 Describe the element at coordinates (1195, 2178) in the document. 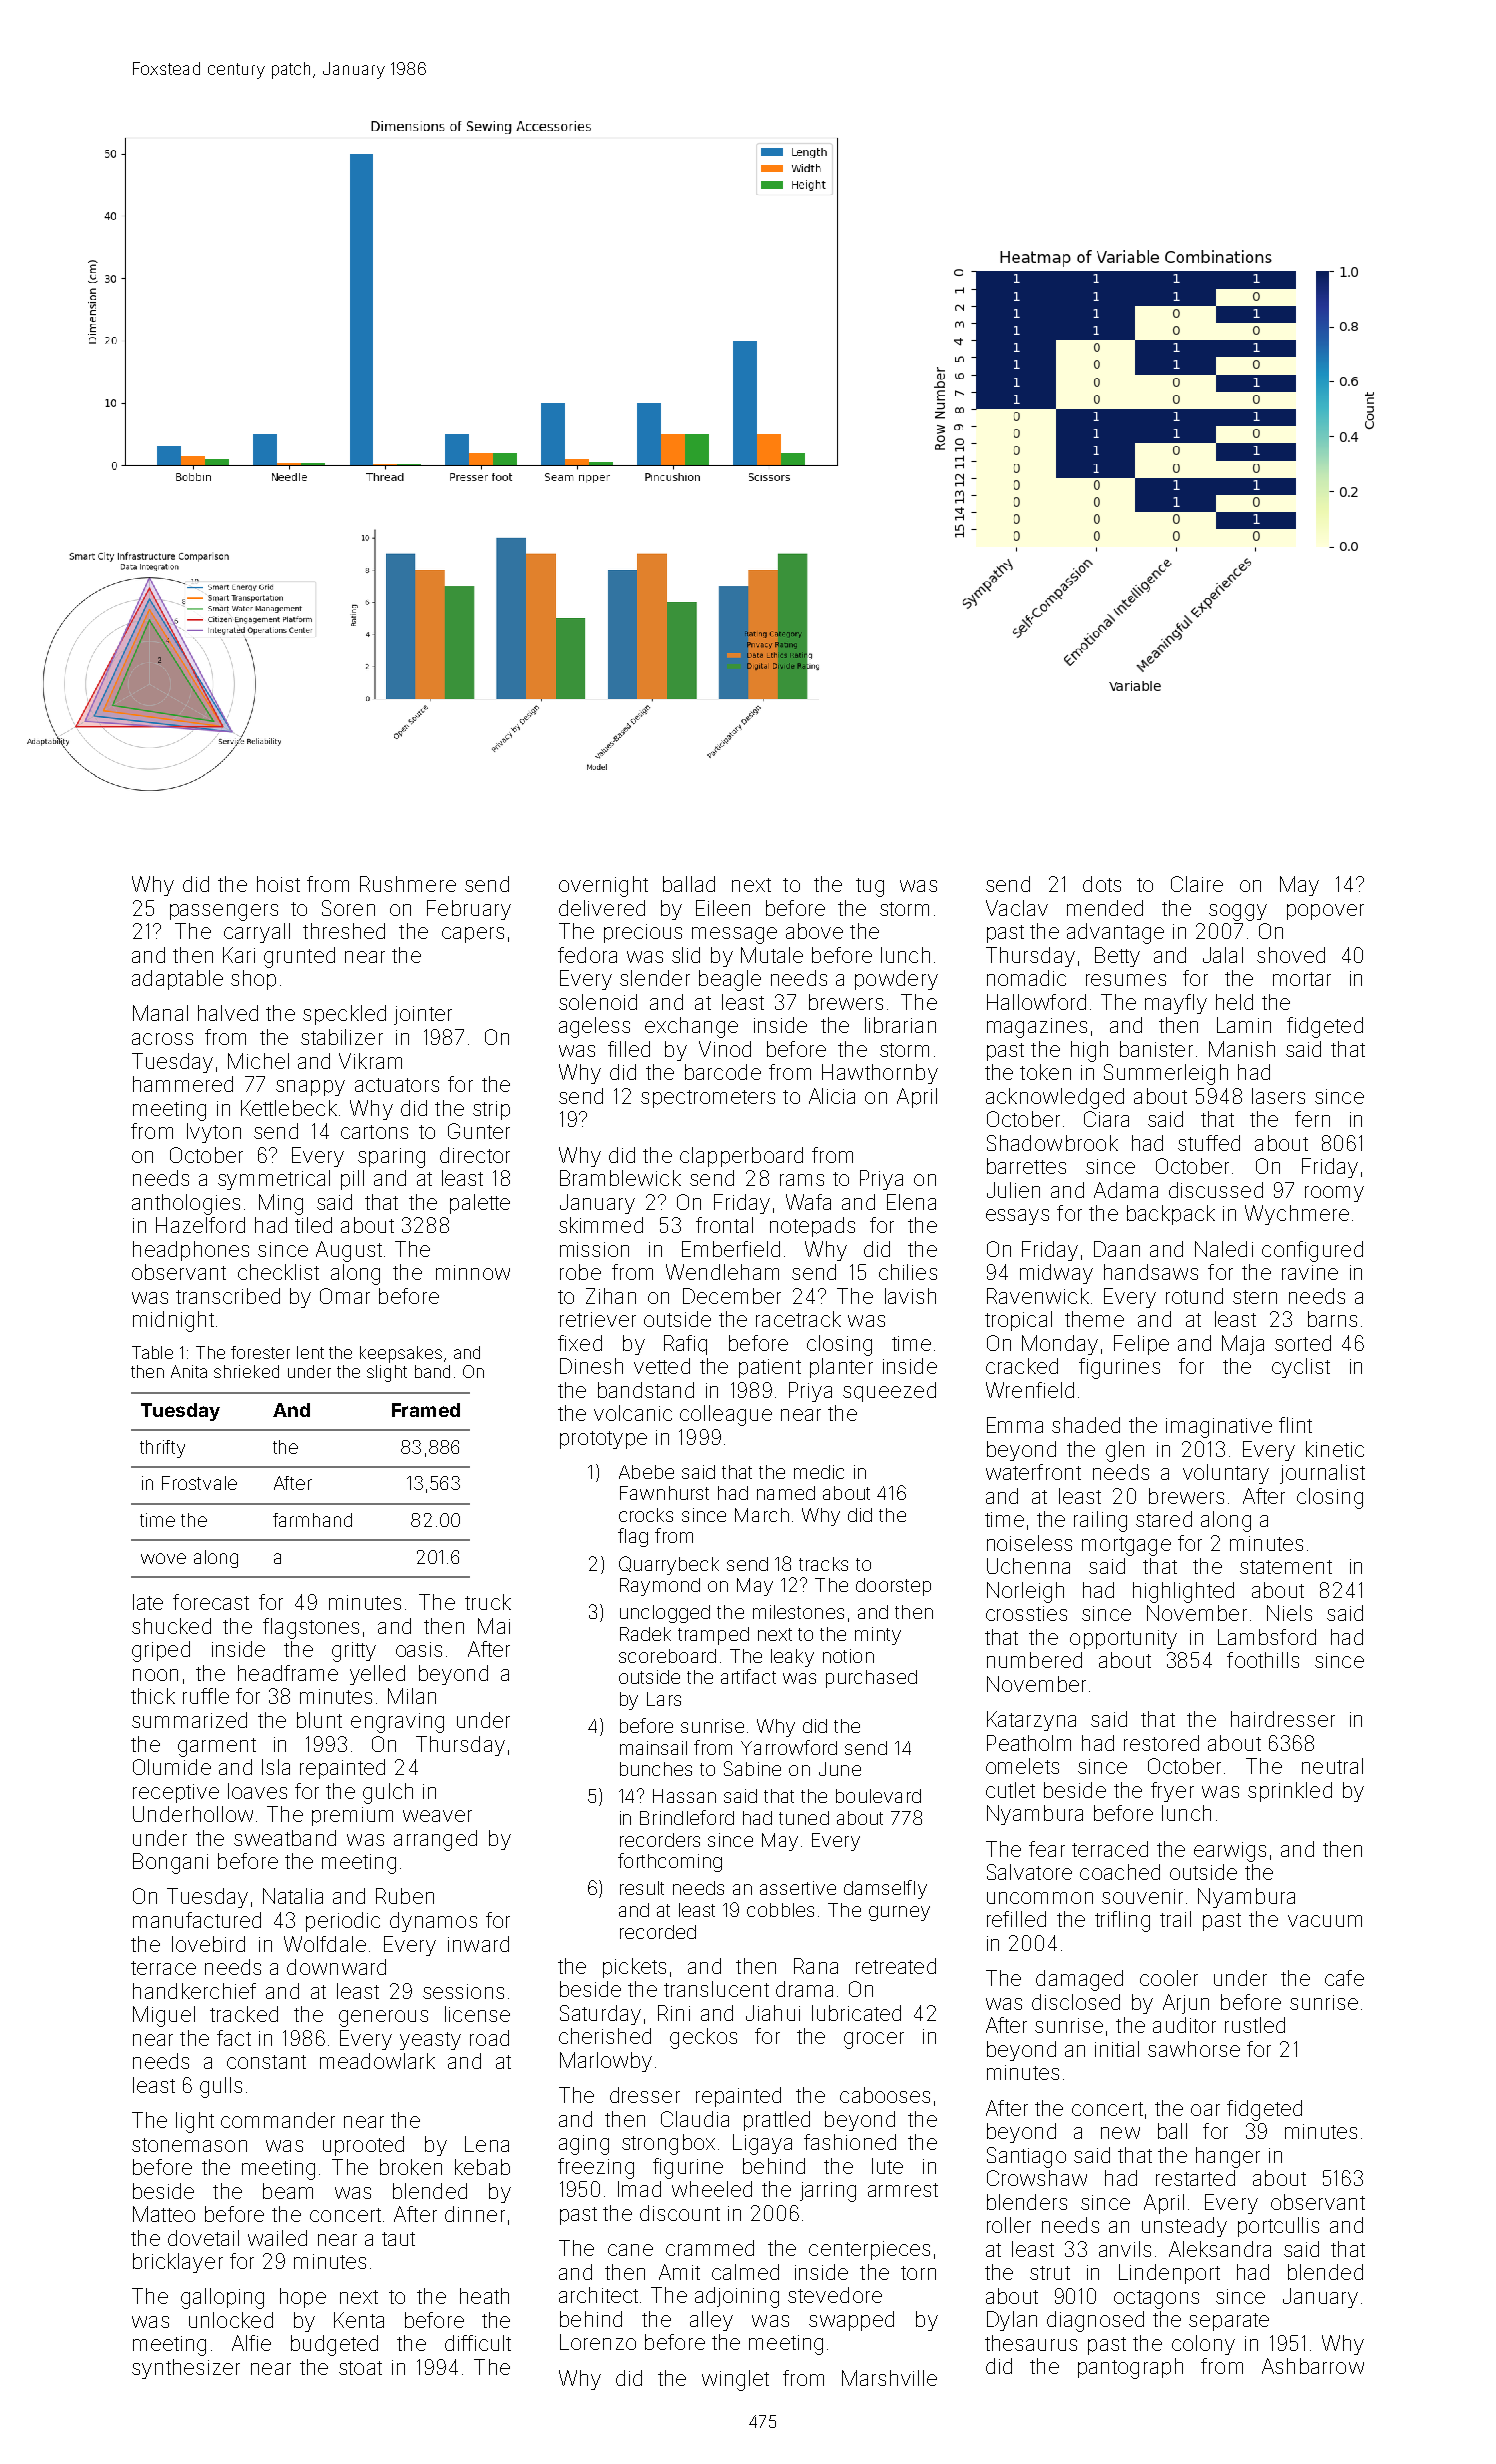

I see `restarted` at that location.
